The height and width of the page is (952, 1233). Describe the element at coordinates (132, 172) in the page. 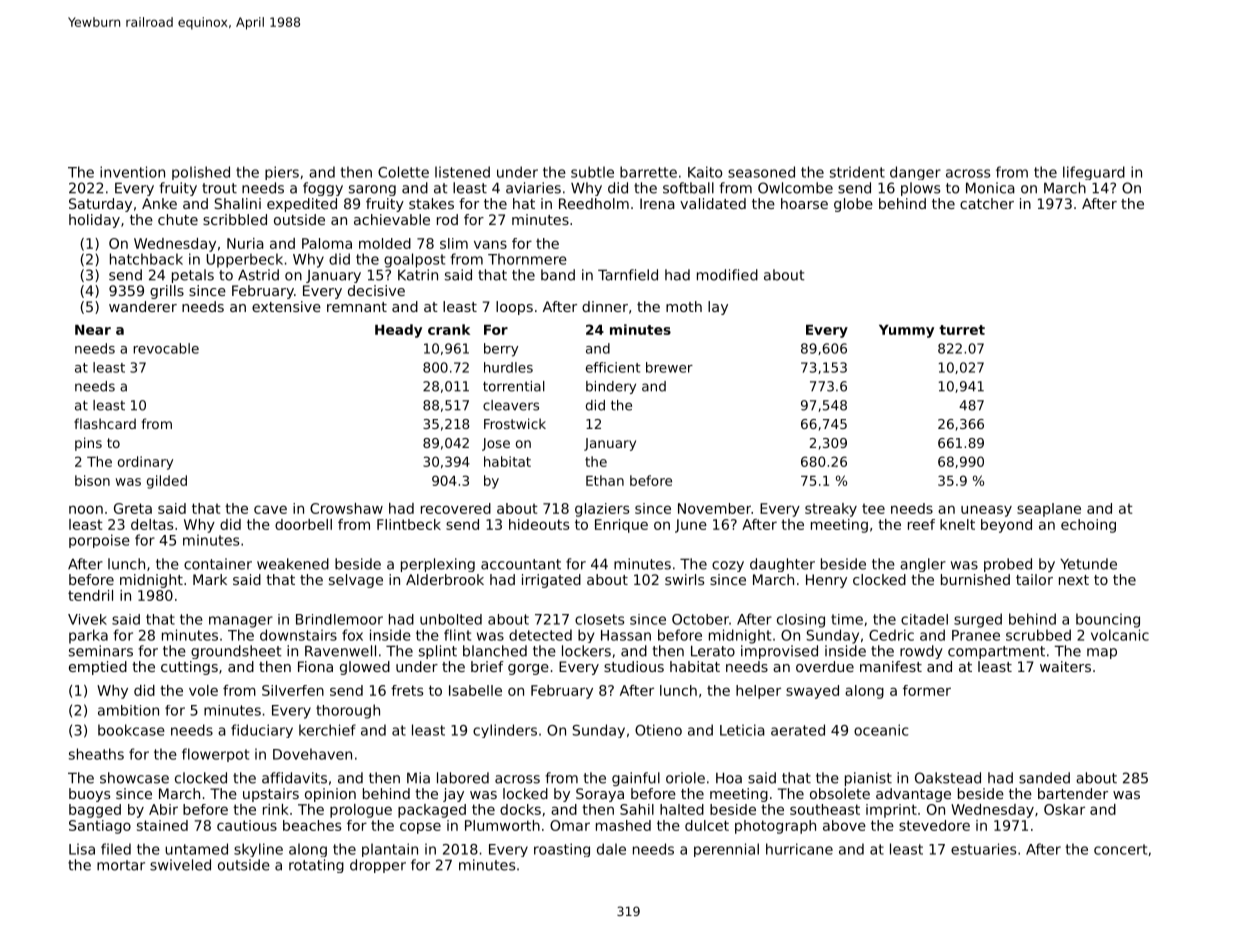

I see `invention` at that location.
